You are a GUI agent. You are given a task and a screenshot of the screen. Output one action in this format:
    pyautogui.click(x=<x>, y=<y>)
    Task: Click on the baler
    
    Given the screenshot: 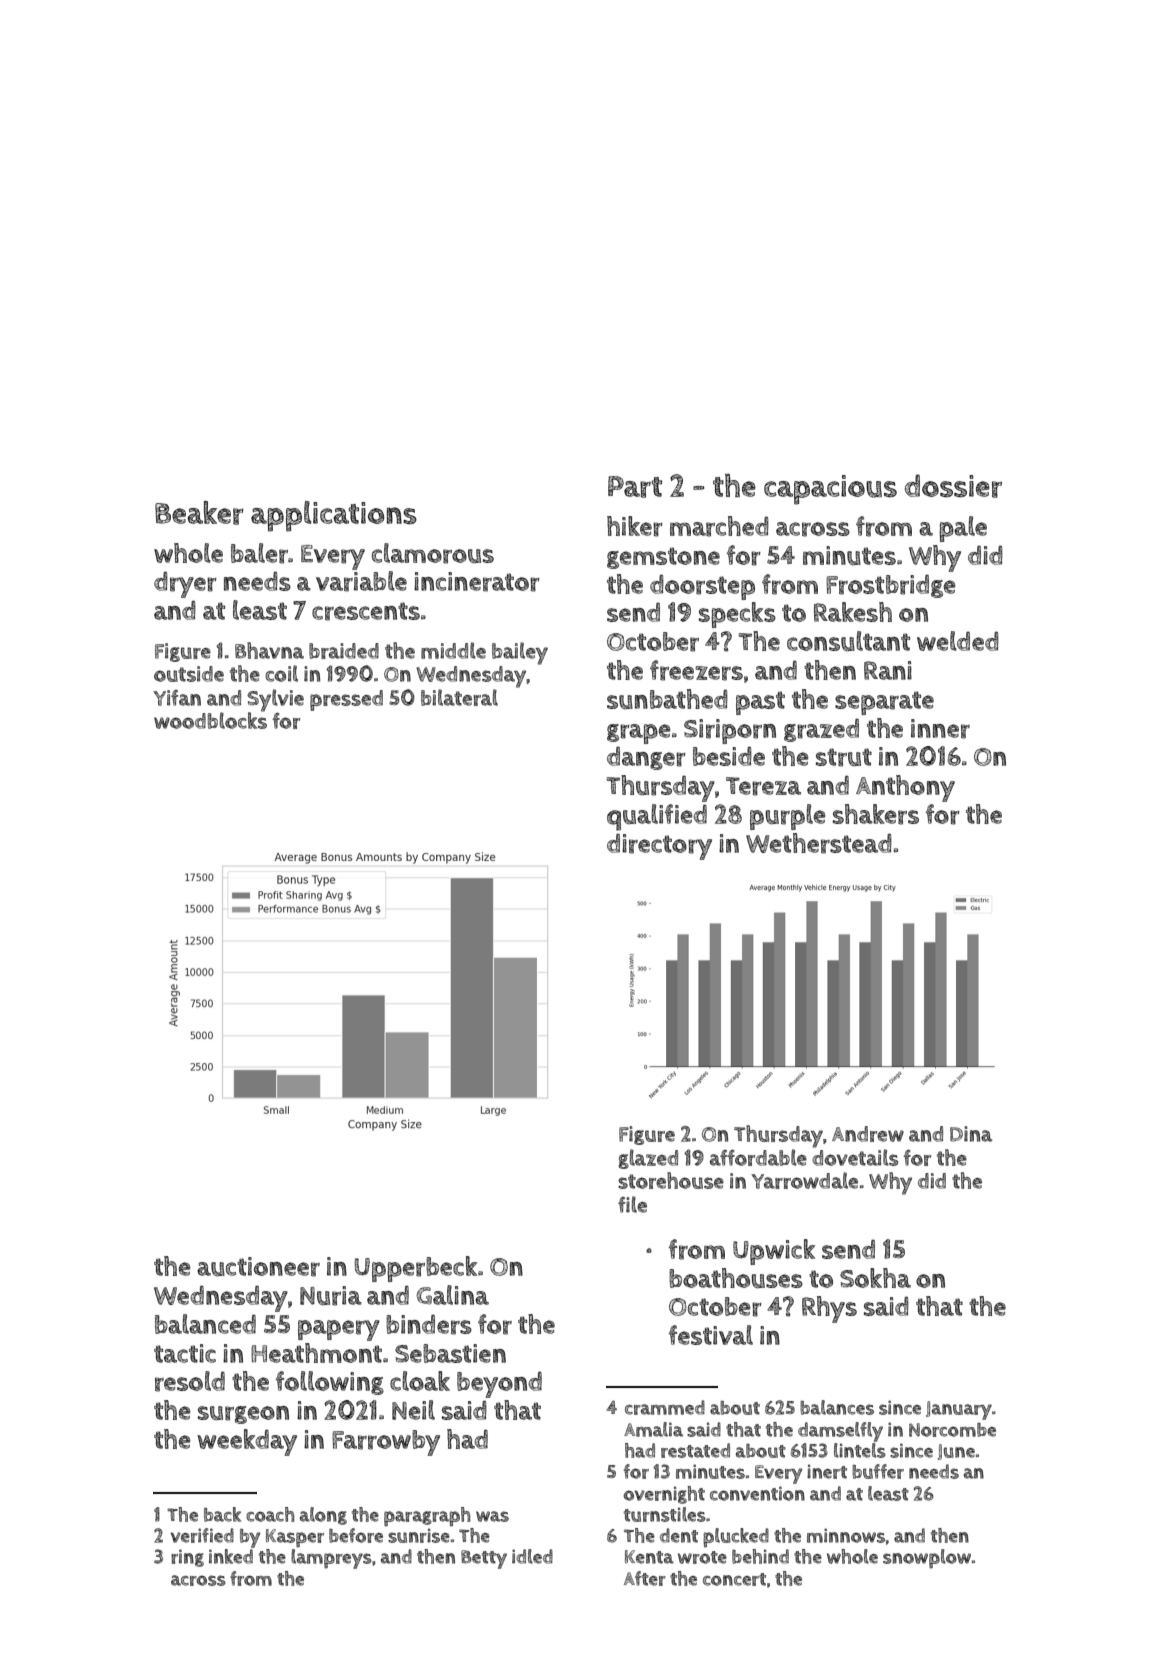 What is the action you would take?
    pyautogui.click(x=259, y=553)
